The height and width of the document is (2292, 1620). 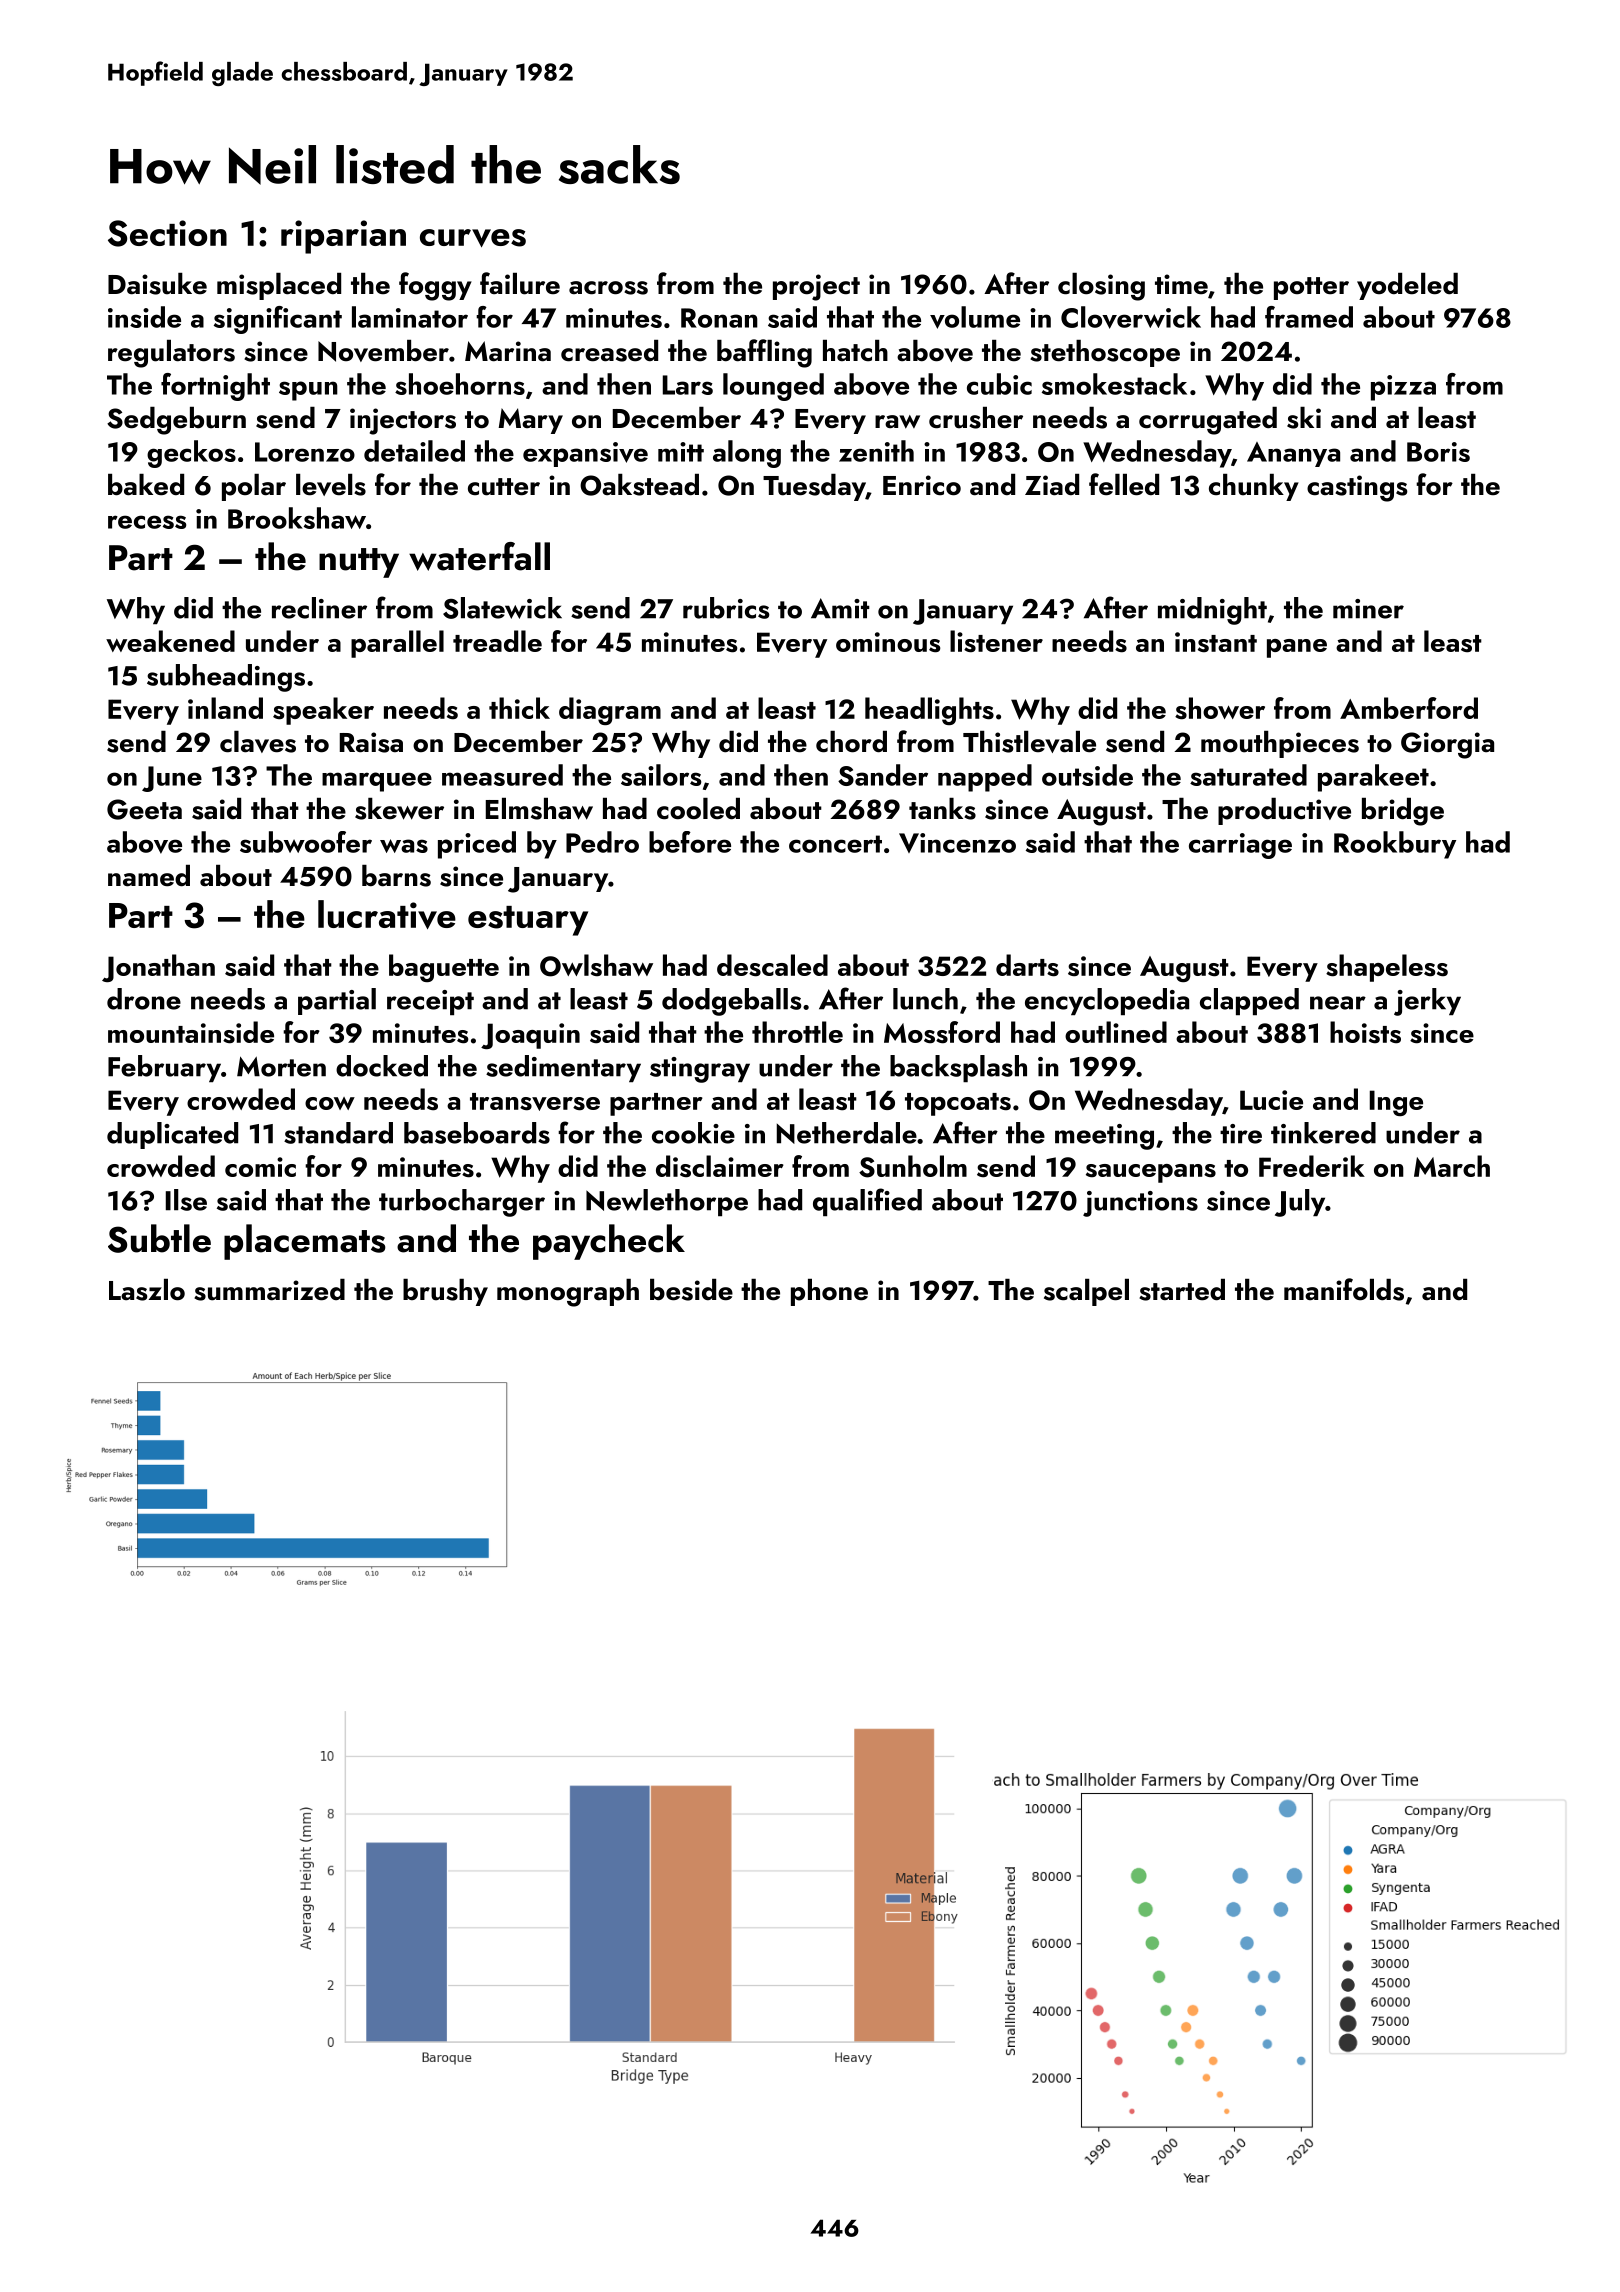 I want to click on placemats, so click(x=305, y=1242).
